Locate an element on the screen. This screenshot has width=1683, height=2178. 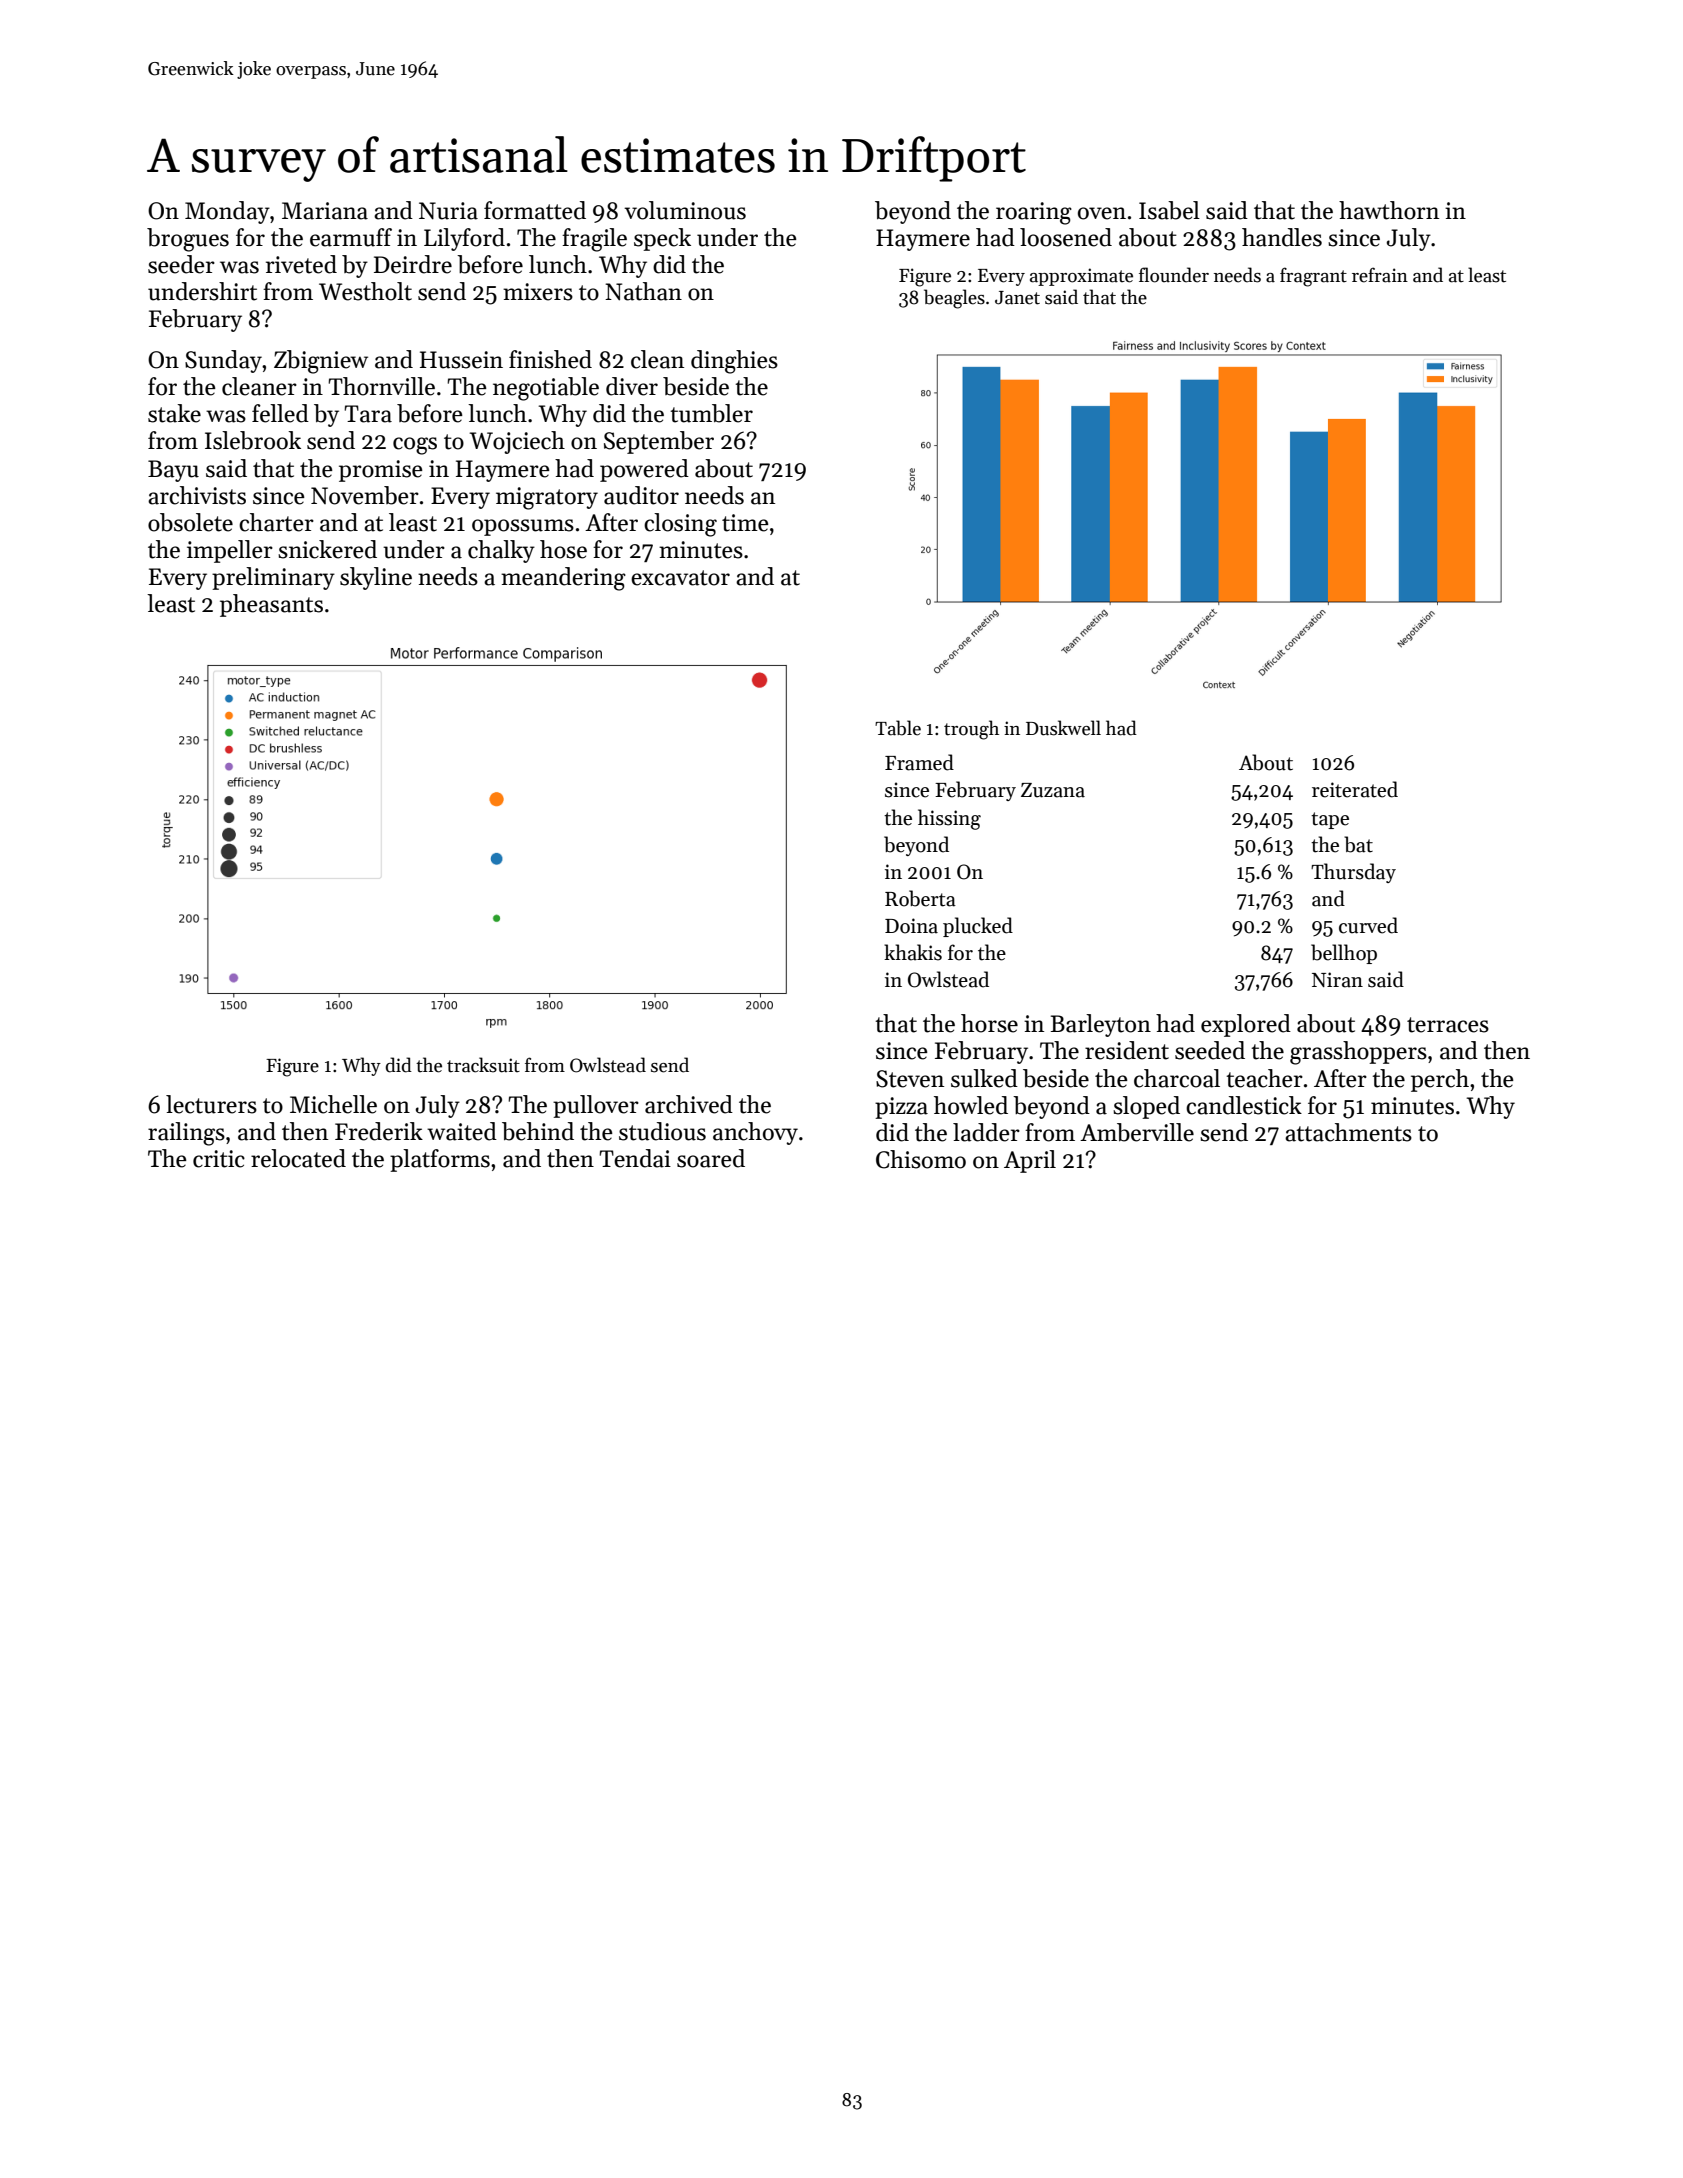
khakis is located at coordinates (913, 952).
